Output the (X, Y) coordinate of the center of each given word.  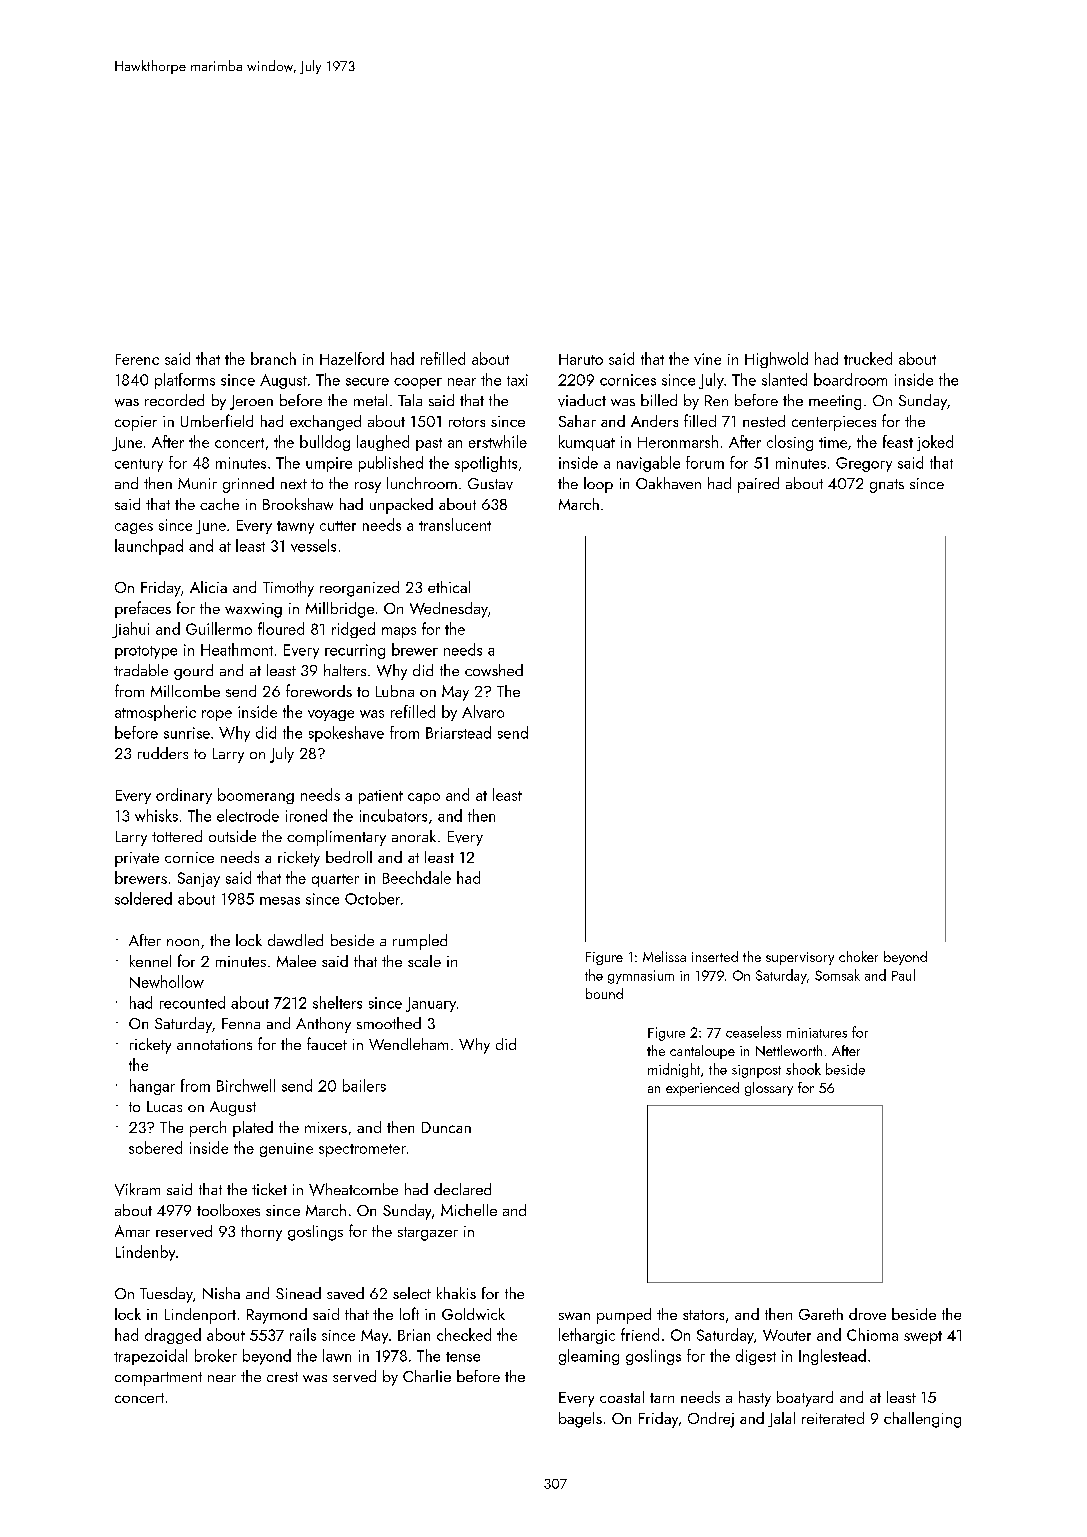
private (137, 859)
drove (867, 1314)
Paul (903, 975)
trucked (868, 358)
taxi (517, 380)
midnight (674, 1070)
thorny (261, 1233)
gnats (887, 486)
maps (399, 632)
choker (858, 956)
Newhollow (167, 981)
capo (424, 798)
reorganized (359, 589)
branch (273, 358)
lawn (337, 1355)
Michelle (469, 1210)
